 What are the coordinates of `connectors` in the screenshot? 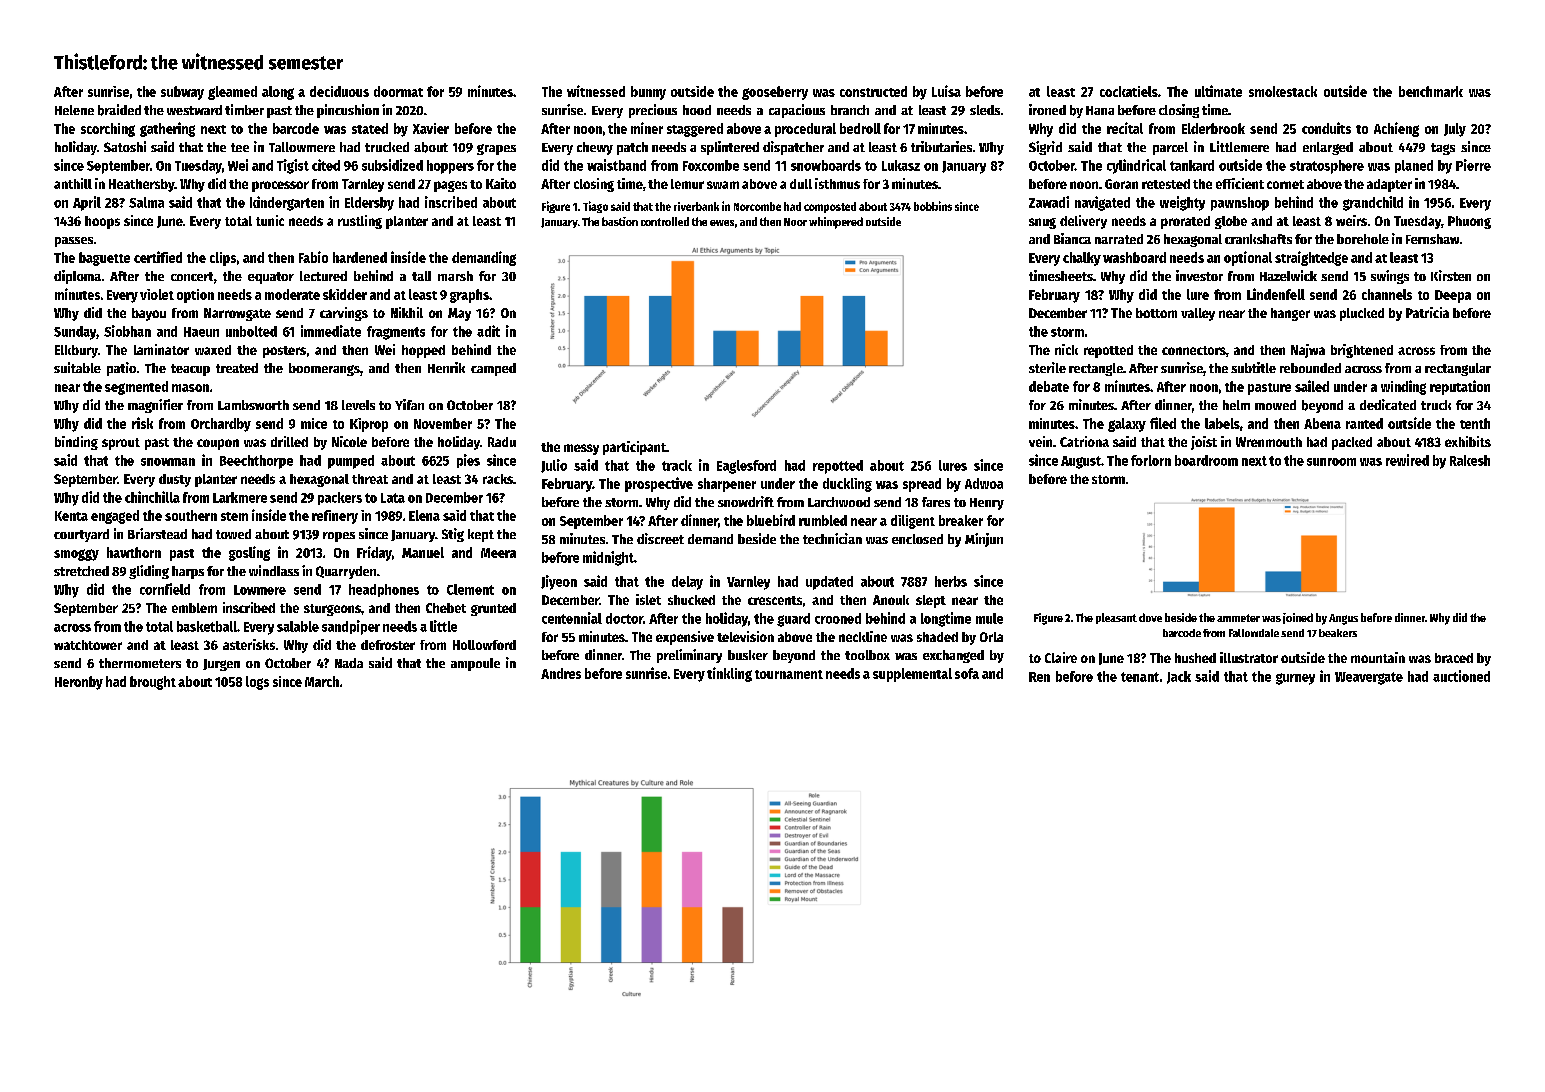 It's located at (1194, 350).
